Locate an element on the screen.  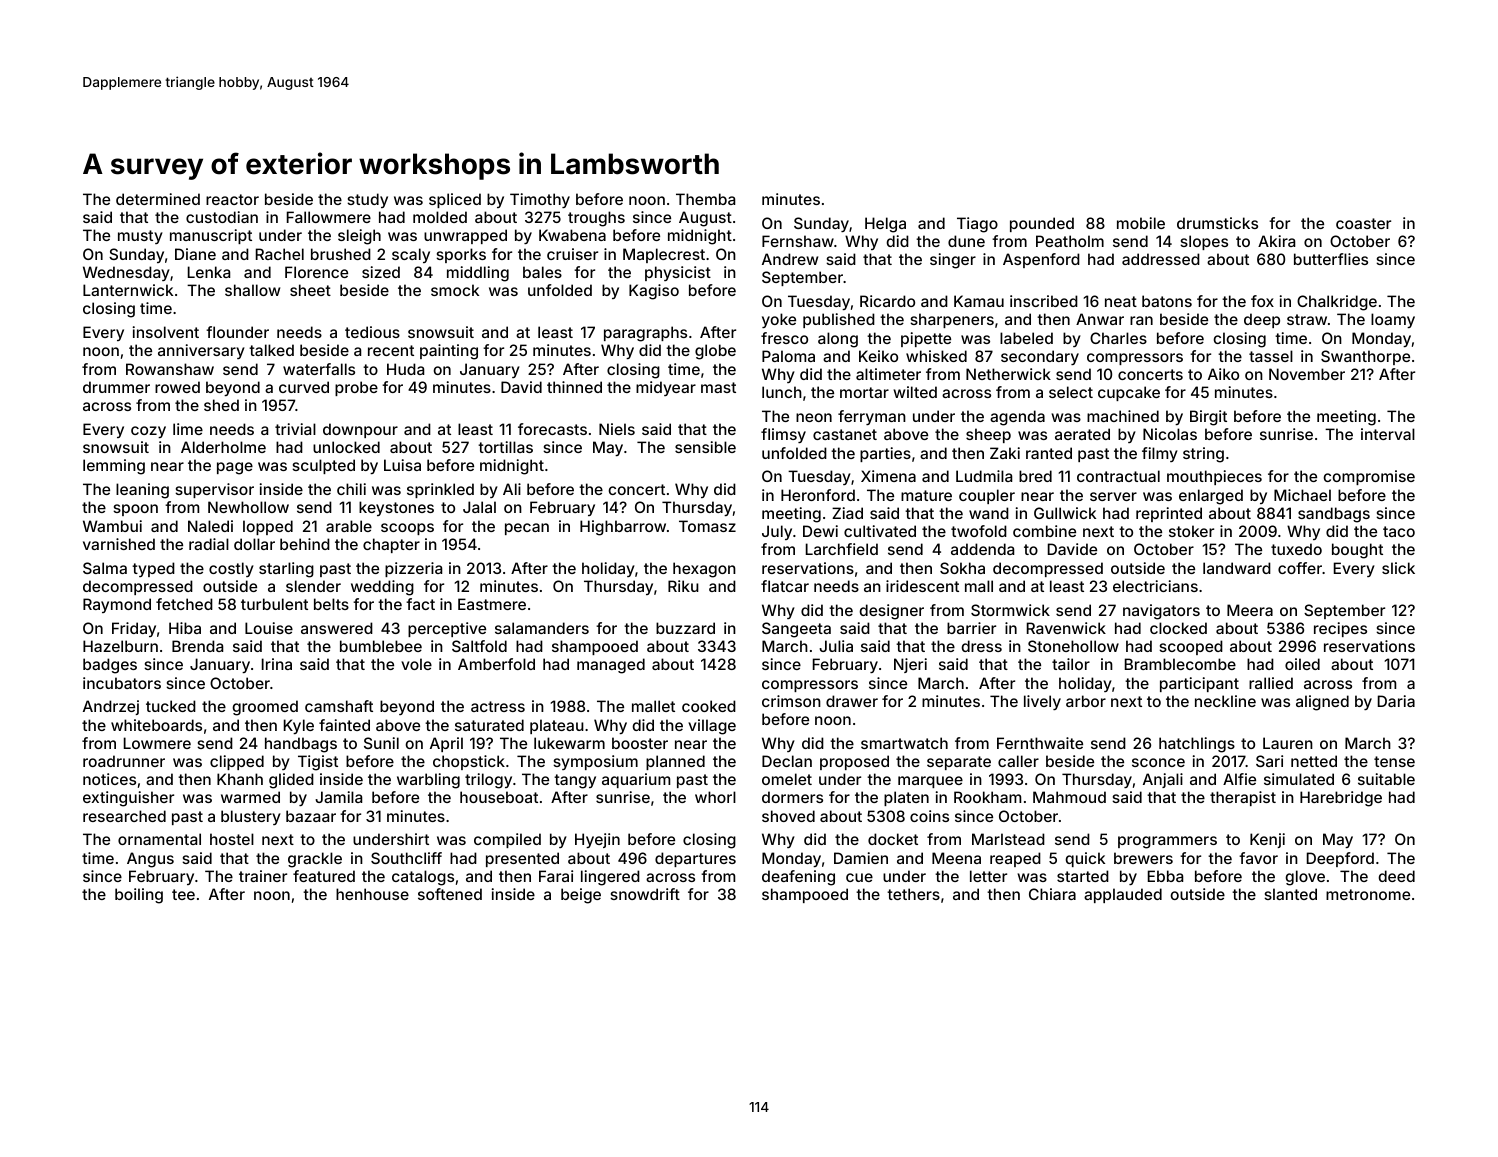
unlocked is located at coordinates (346, 447).
